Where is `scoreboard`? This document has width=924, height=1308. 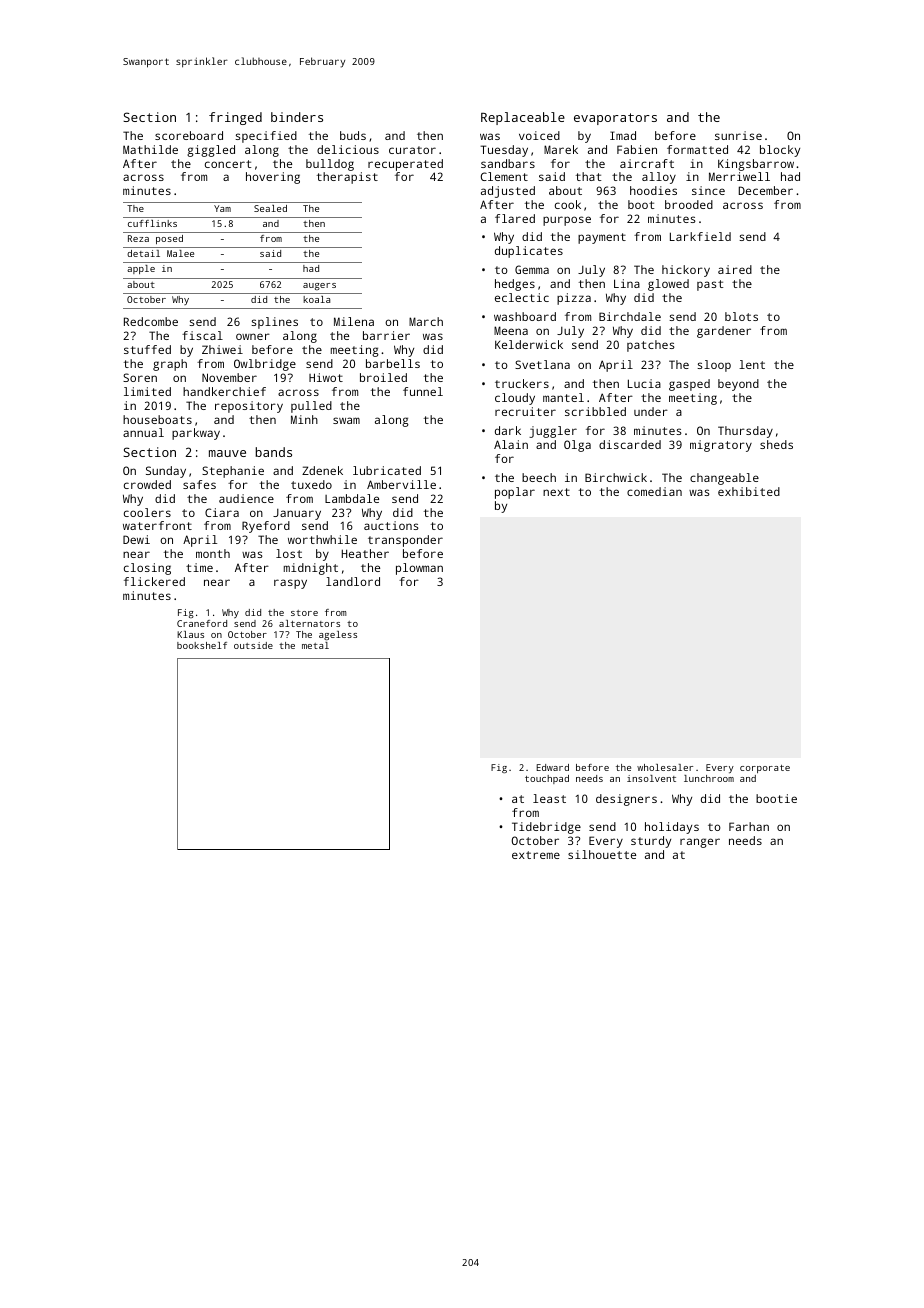
scoreboard is located at coordinates (189, 135).
